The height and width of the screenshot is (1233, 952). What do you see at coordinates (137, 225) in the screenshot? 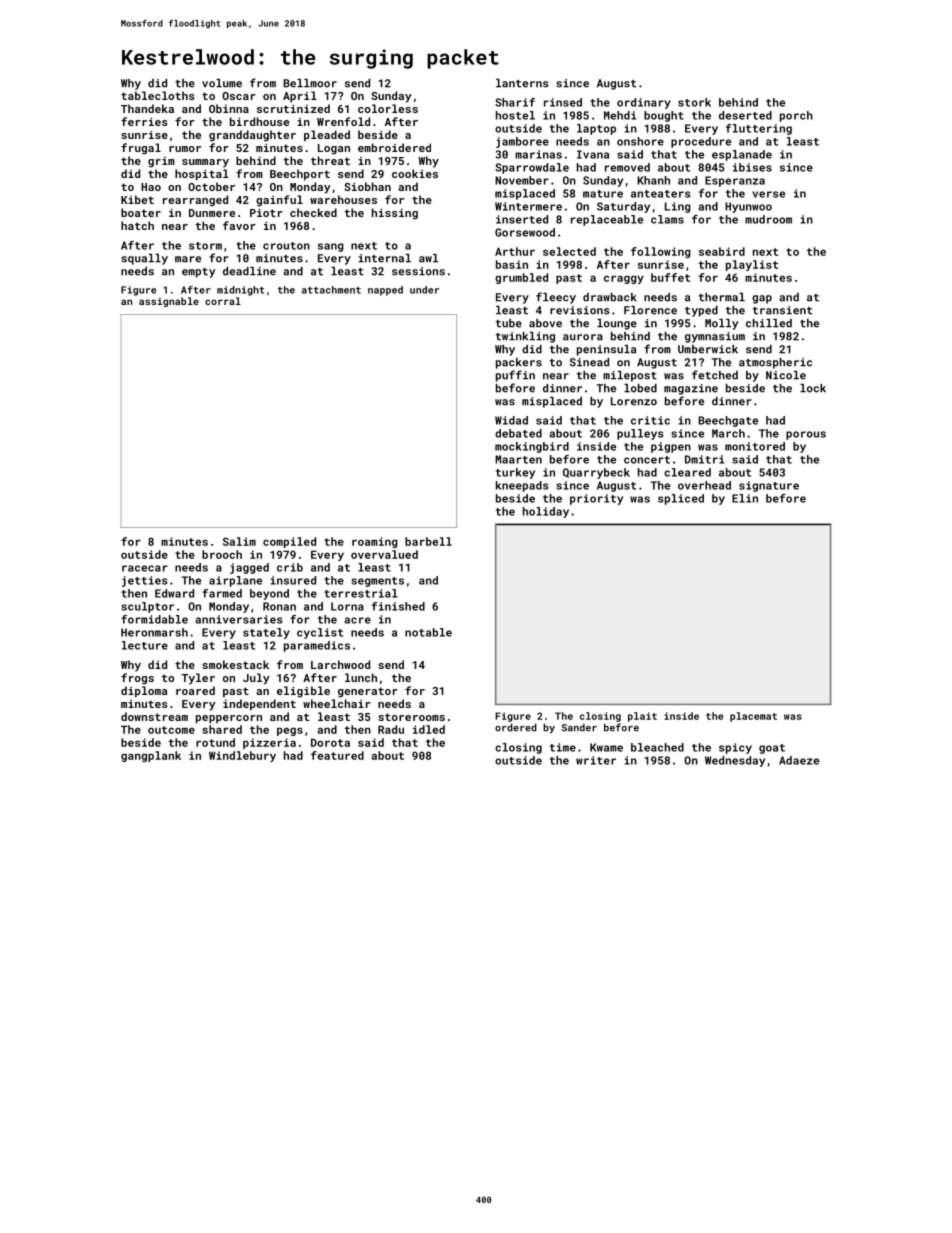
I see `hatch` at bounding box center [137, 225].
